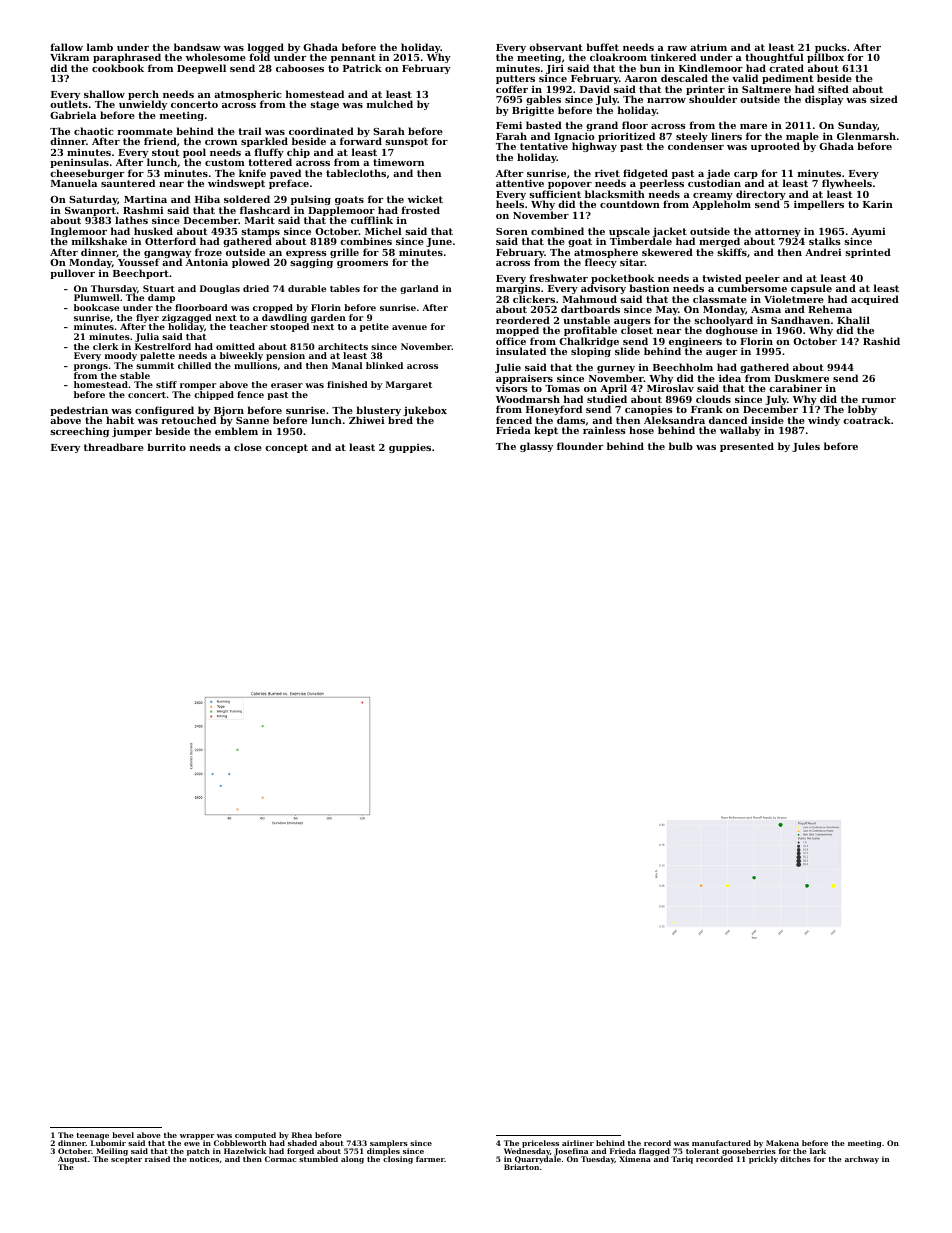 This screenshot has height=1233, width=952. Describe the element at coordinates (166, 447) in the screenshot. I see `burrito` at that location.
